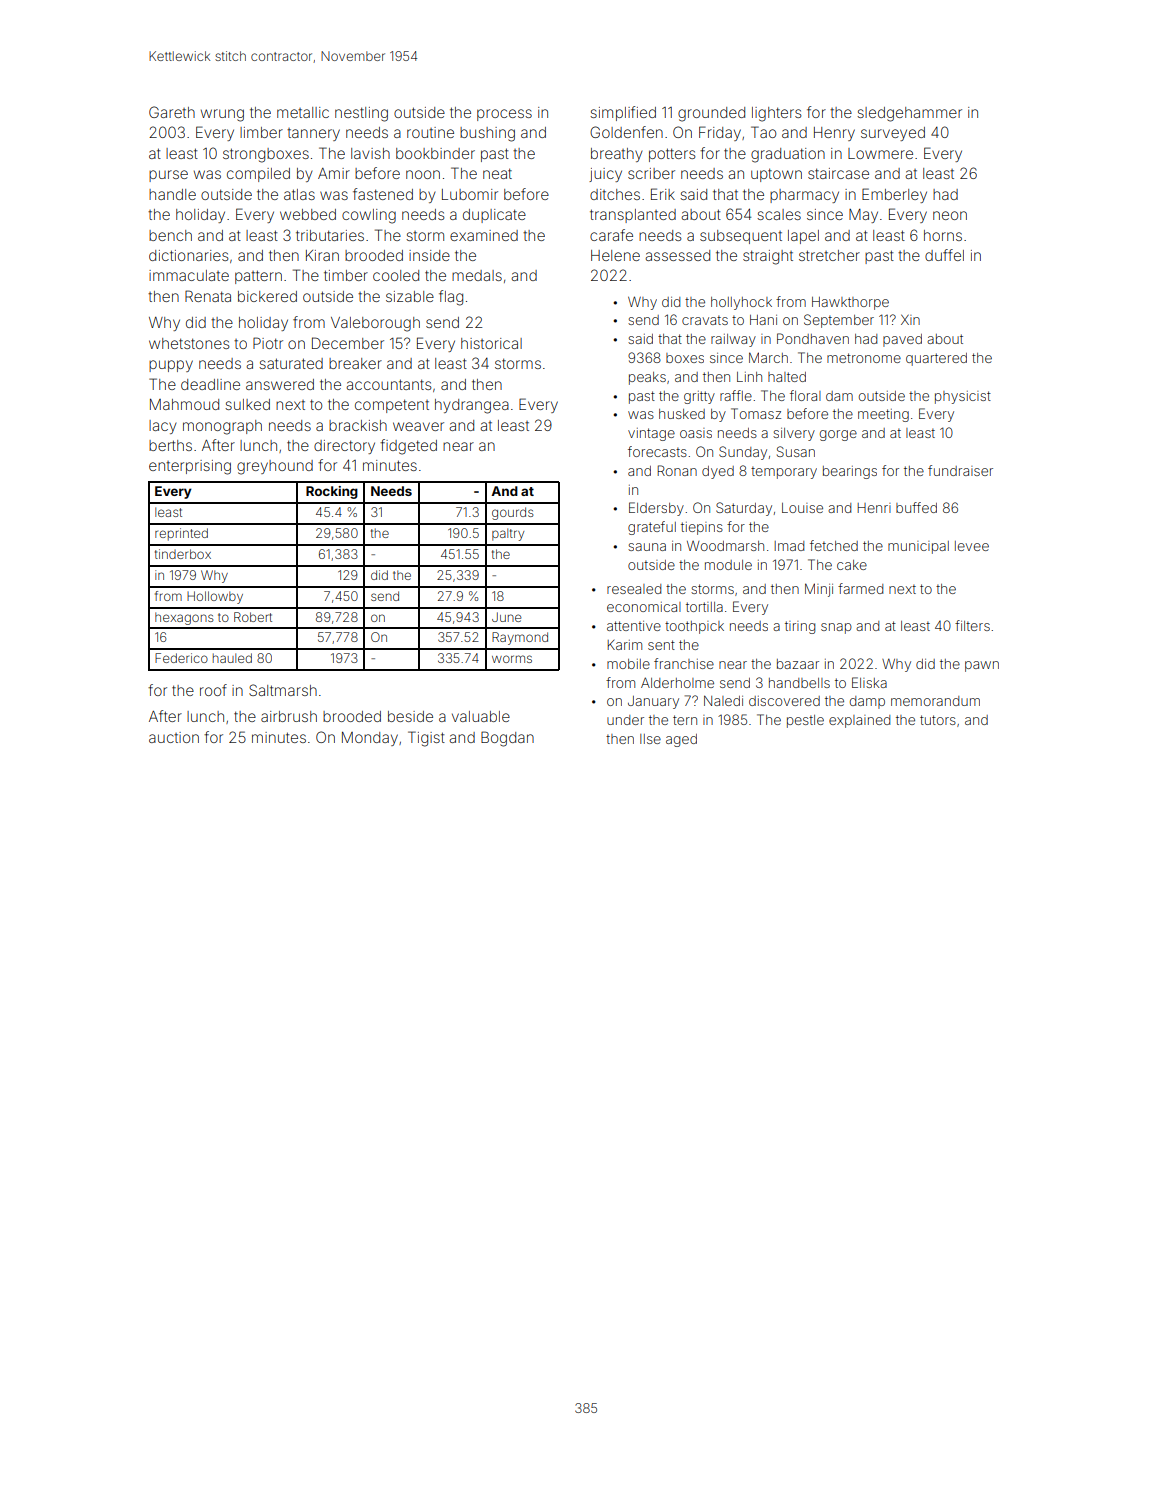  Describe the element at coordinates (222, 427) in the image. I see `monograph` at that location.
